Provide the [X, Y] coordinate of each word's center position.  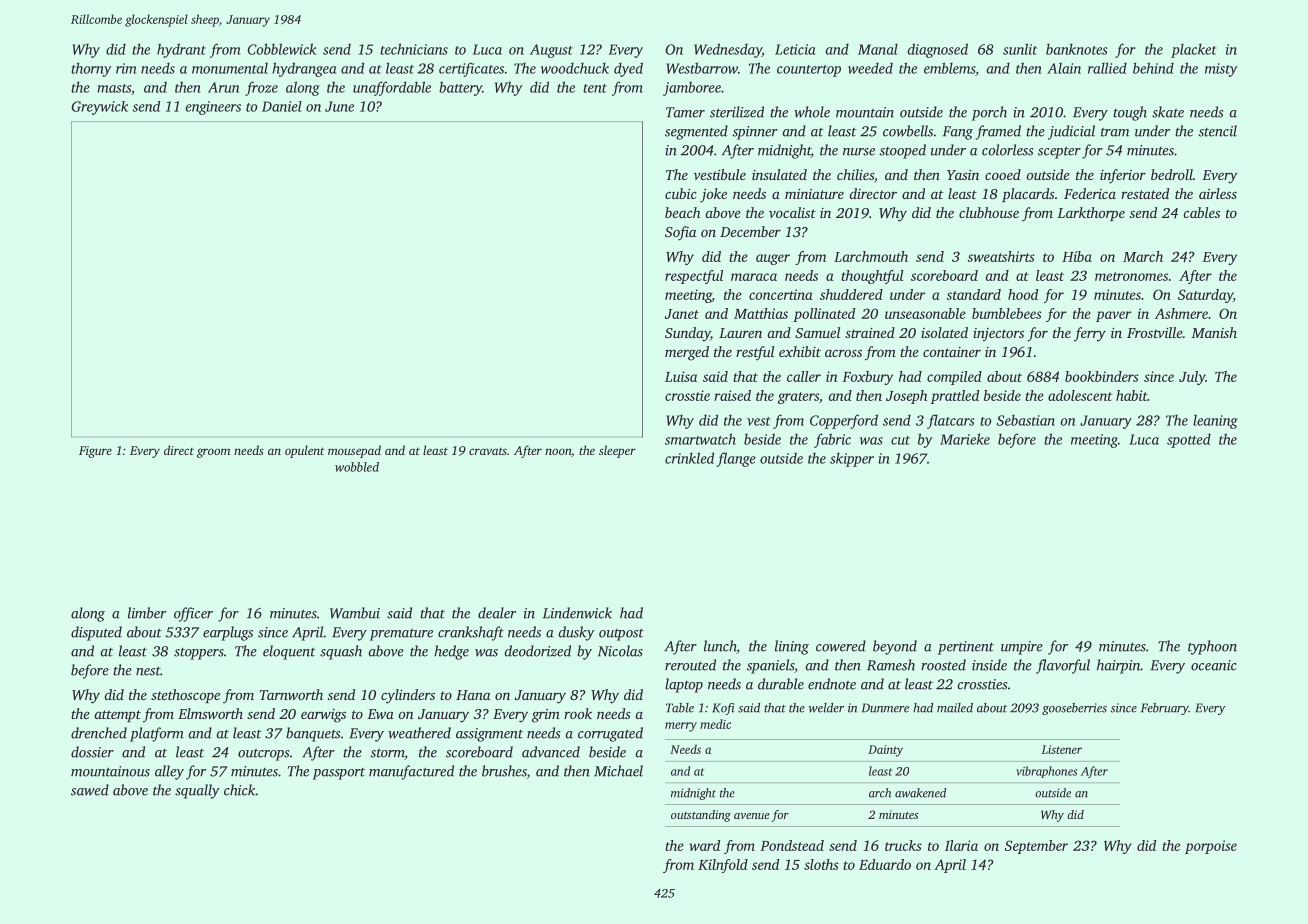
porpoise [1211, 847]
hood [1023, 294]
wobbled [357, 467]
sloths [821, 864]
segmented [696, 132]
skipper [852, 459]
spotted [1189, 440]
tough [1130, 113]
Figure [95, 452]
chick [239, 790]
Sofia [680, 233]
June [339, 106]
